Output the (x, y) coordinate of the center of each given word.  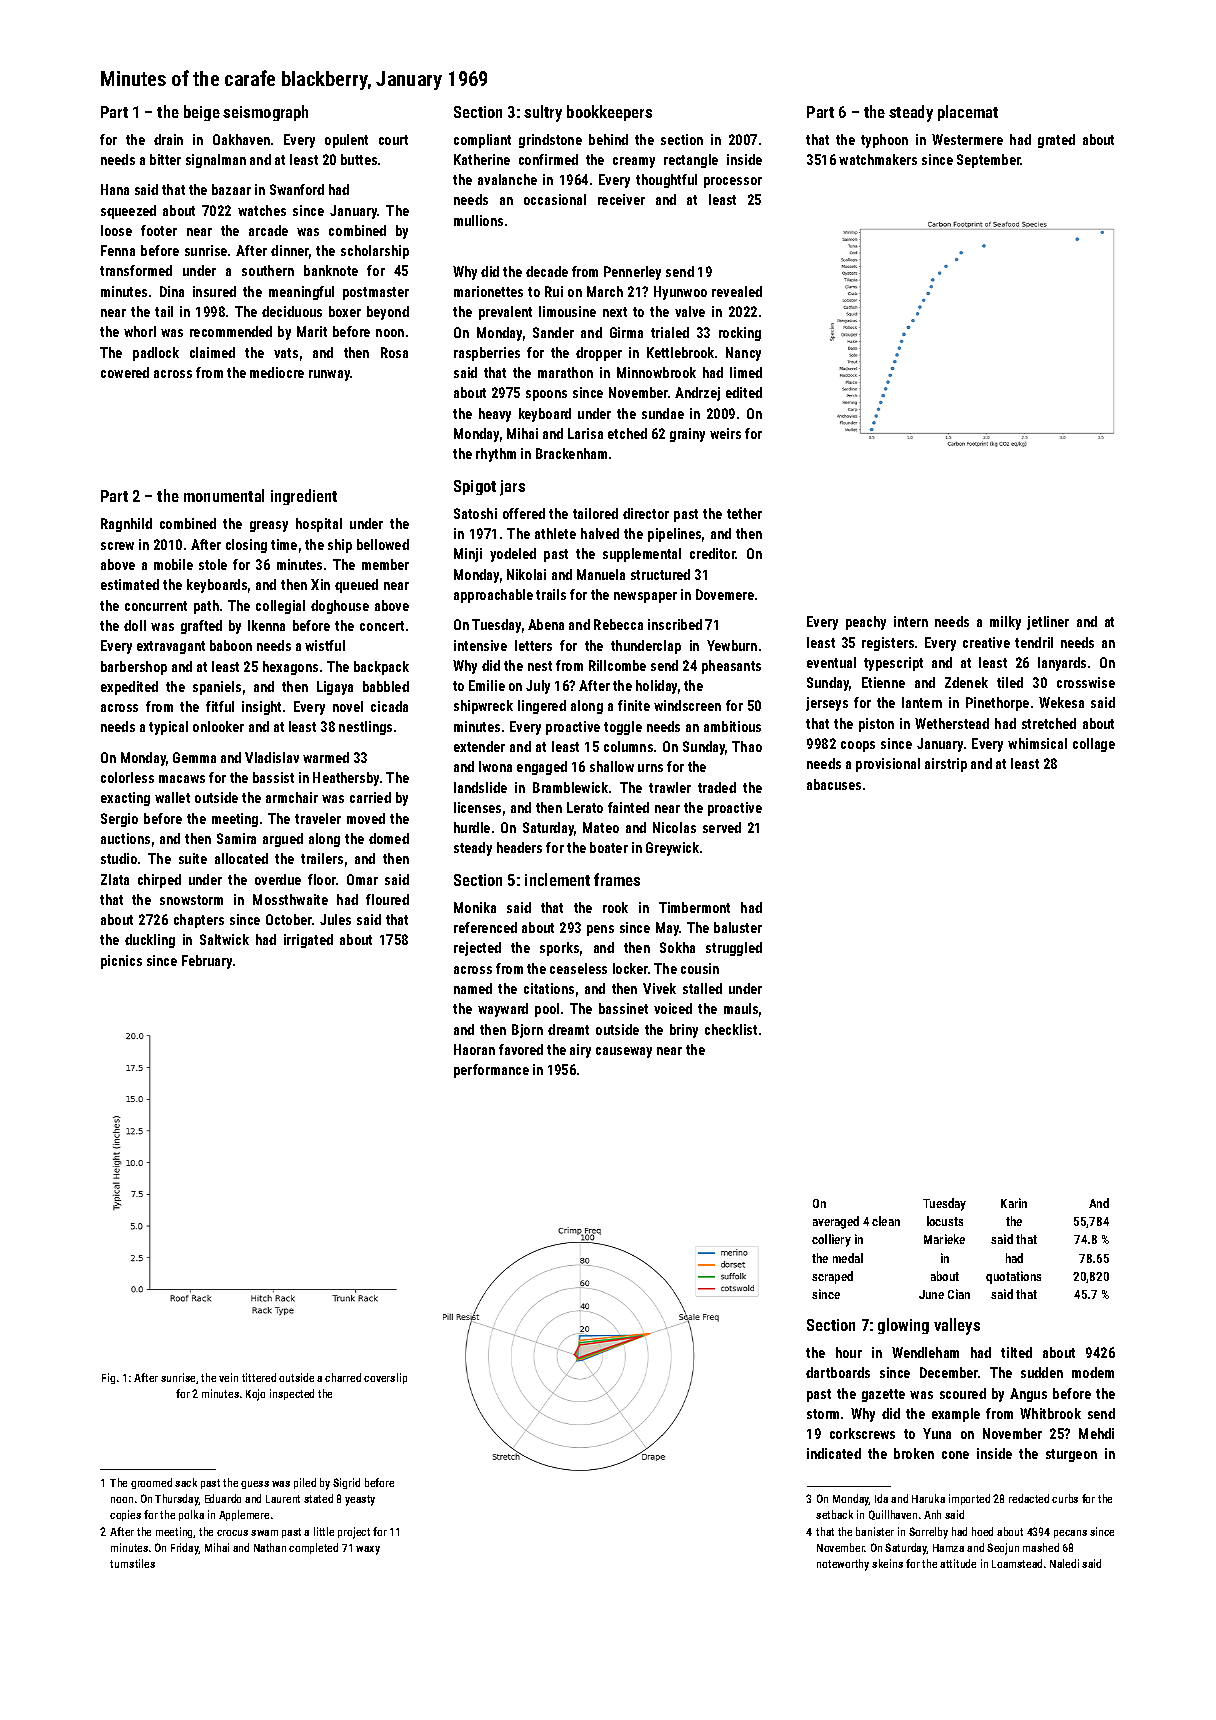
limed (746, 372)
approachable (493, 596)
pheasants (731, 667)
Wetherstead (952, 723)
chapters (199, 921)
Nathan (270, 1547)
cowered (125, 372)
